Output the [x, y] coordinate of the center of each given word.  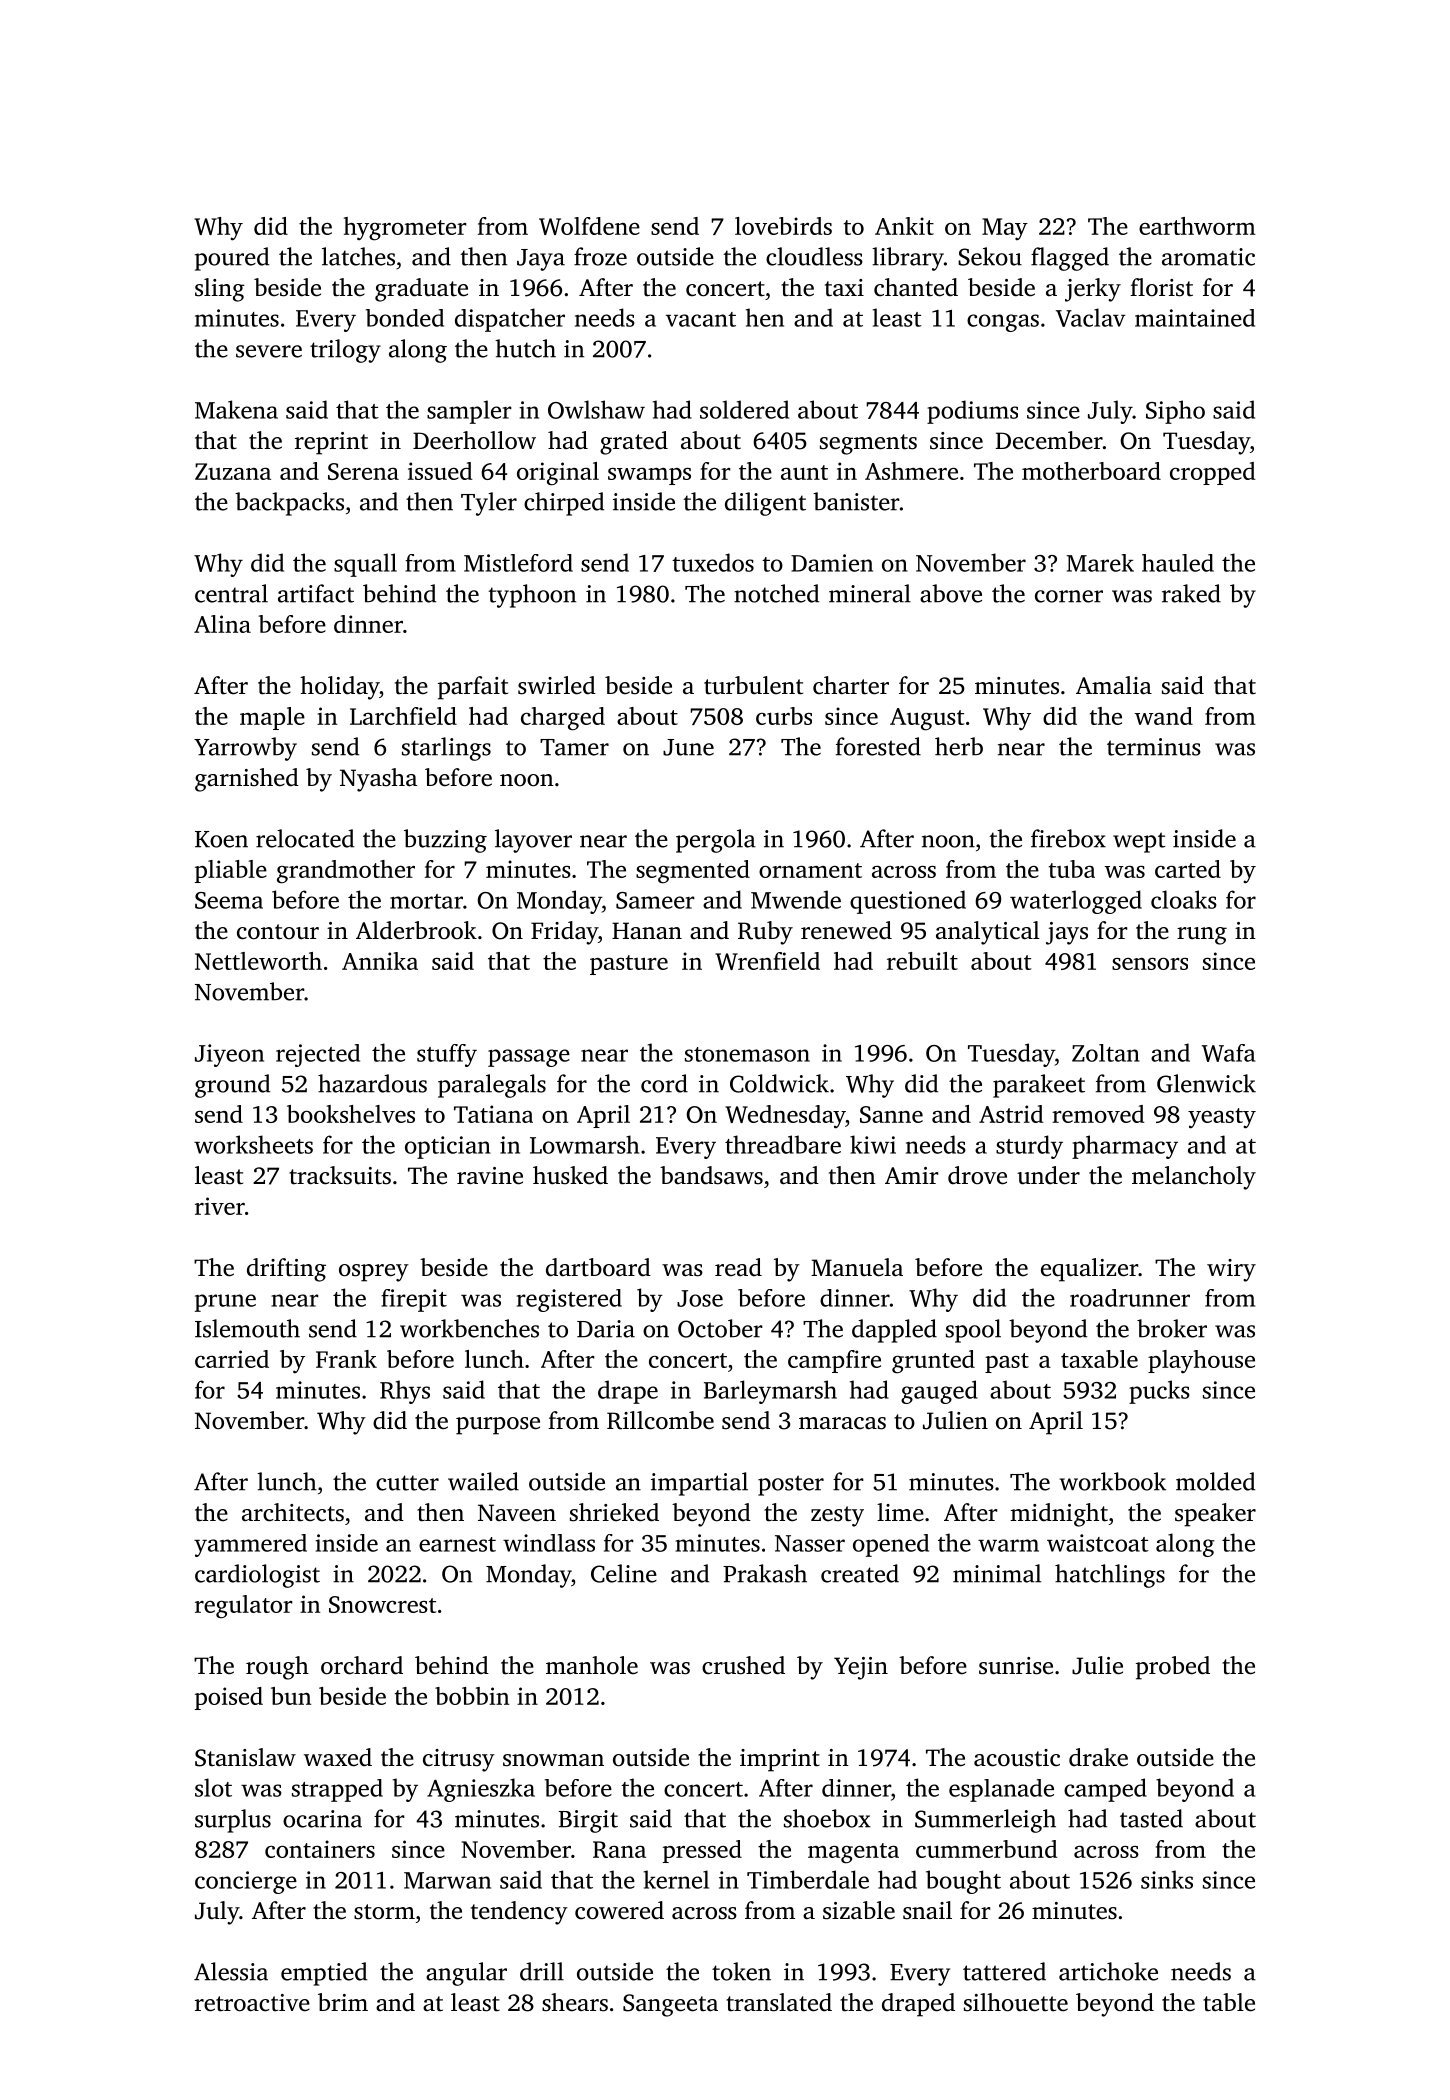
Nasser [810, 1543]
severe [269, 351]
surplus [233, 1821]
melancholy [1194, 1178]
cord [664, 1083]
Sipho [1175, 412]
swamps [649, 476]
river [220, 1206]
